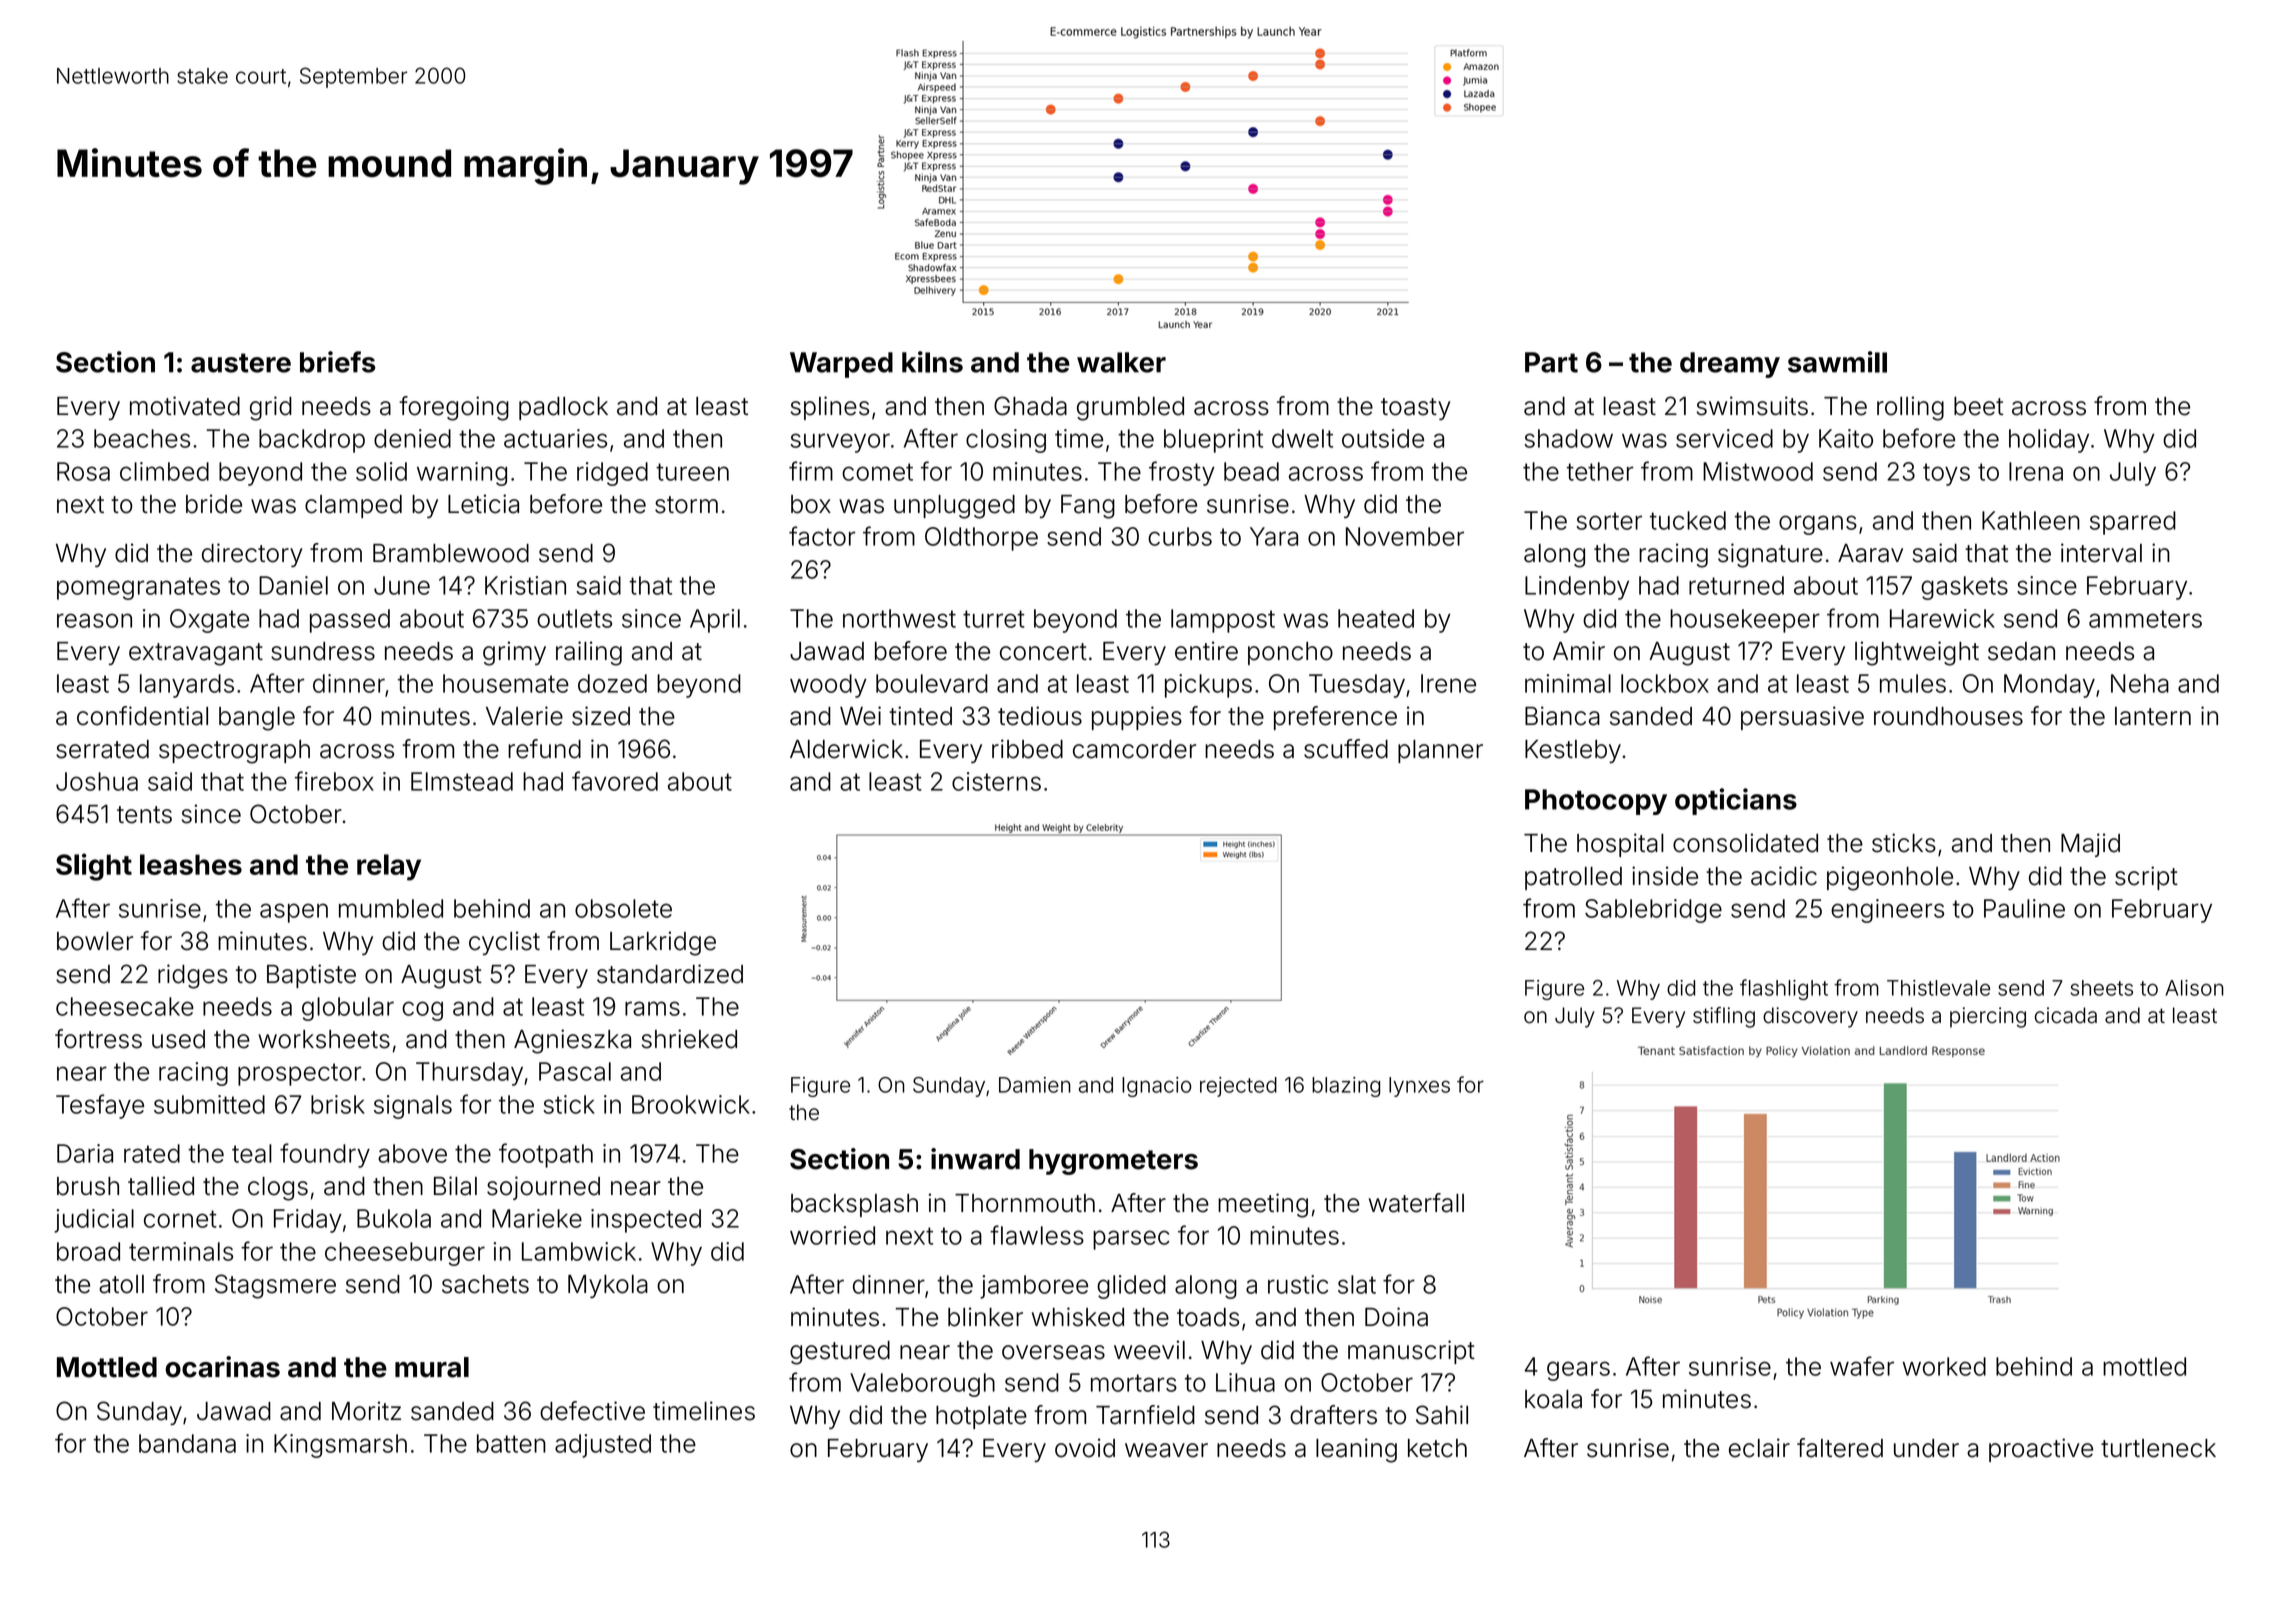 The height and width of the document is (1614, 2282). Describe the element at coordinates (1870, 553) in the document. I see `Aarav` at that location.
